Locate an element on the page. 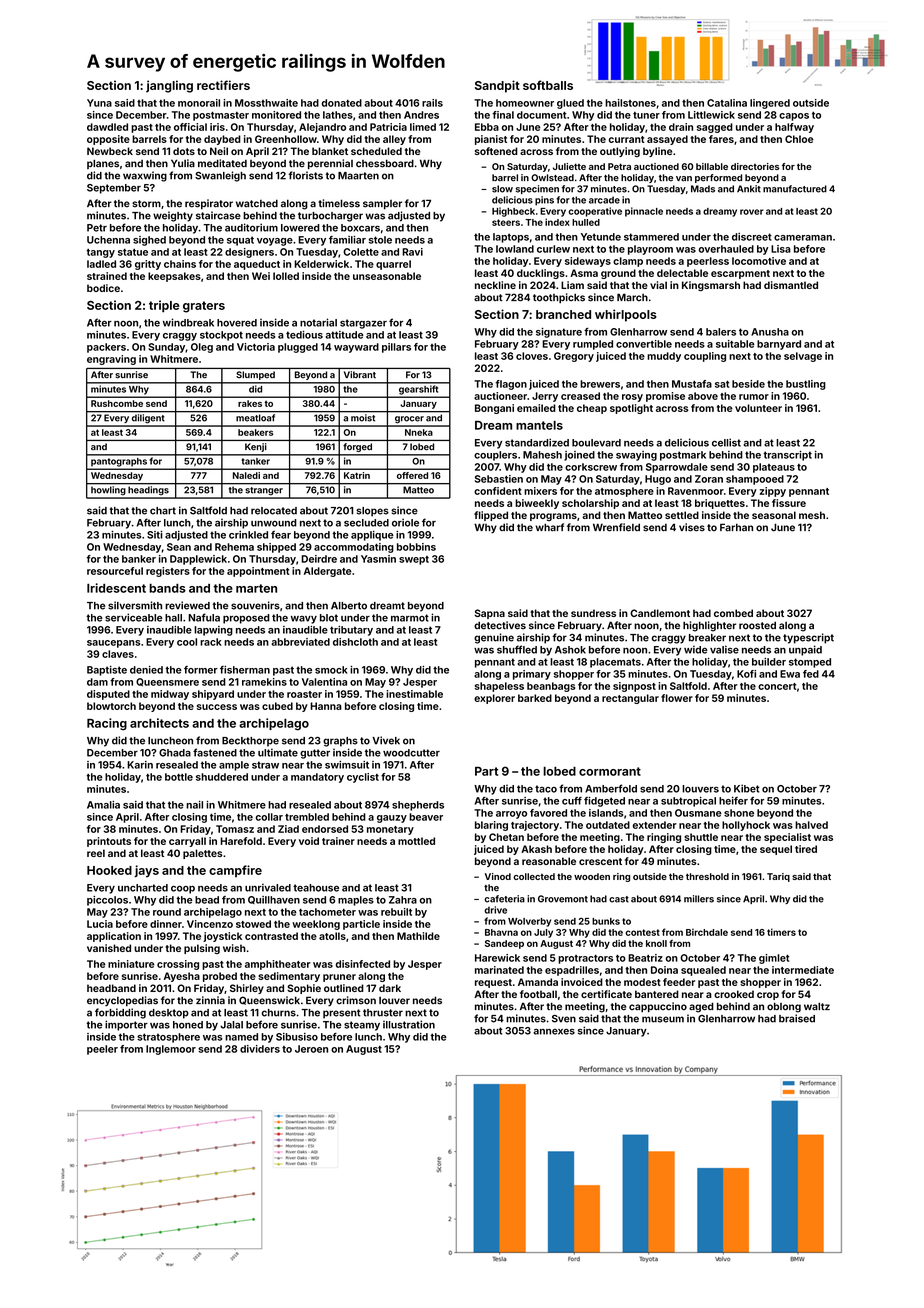 This image has width=924, height=1308. bunks is located at coordinates (606, 921).
